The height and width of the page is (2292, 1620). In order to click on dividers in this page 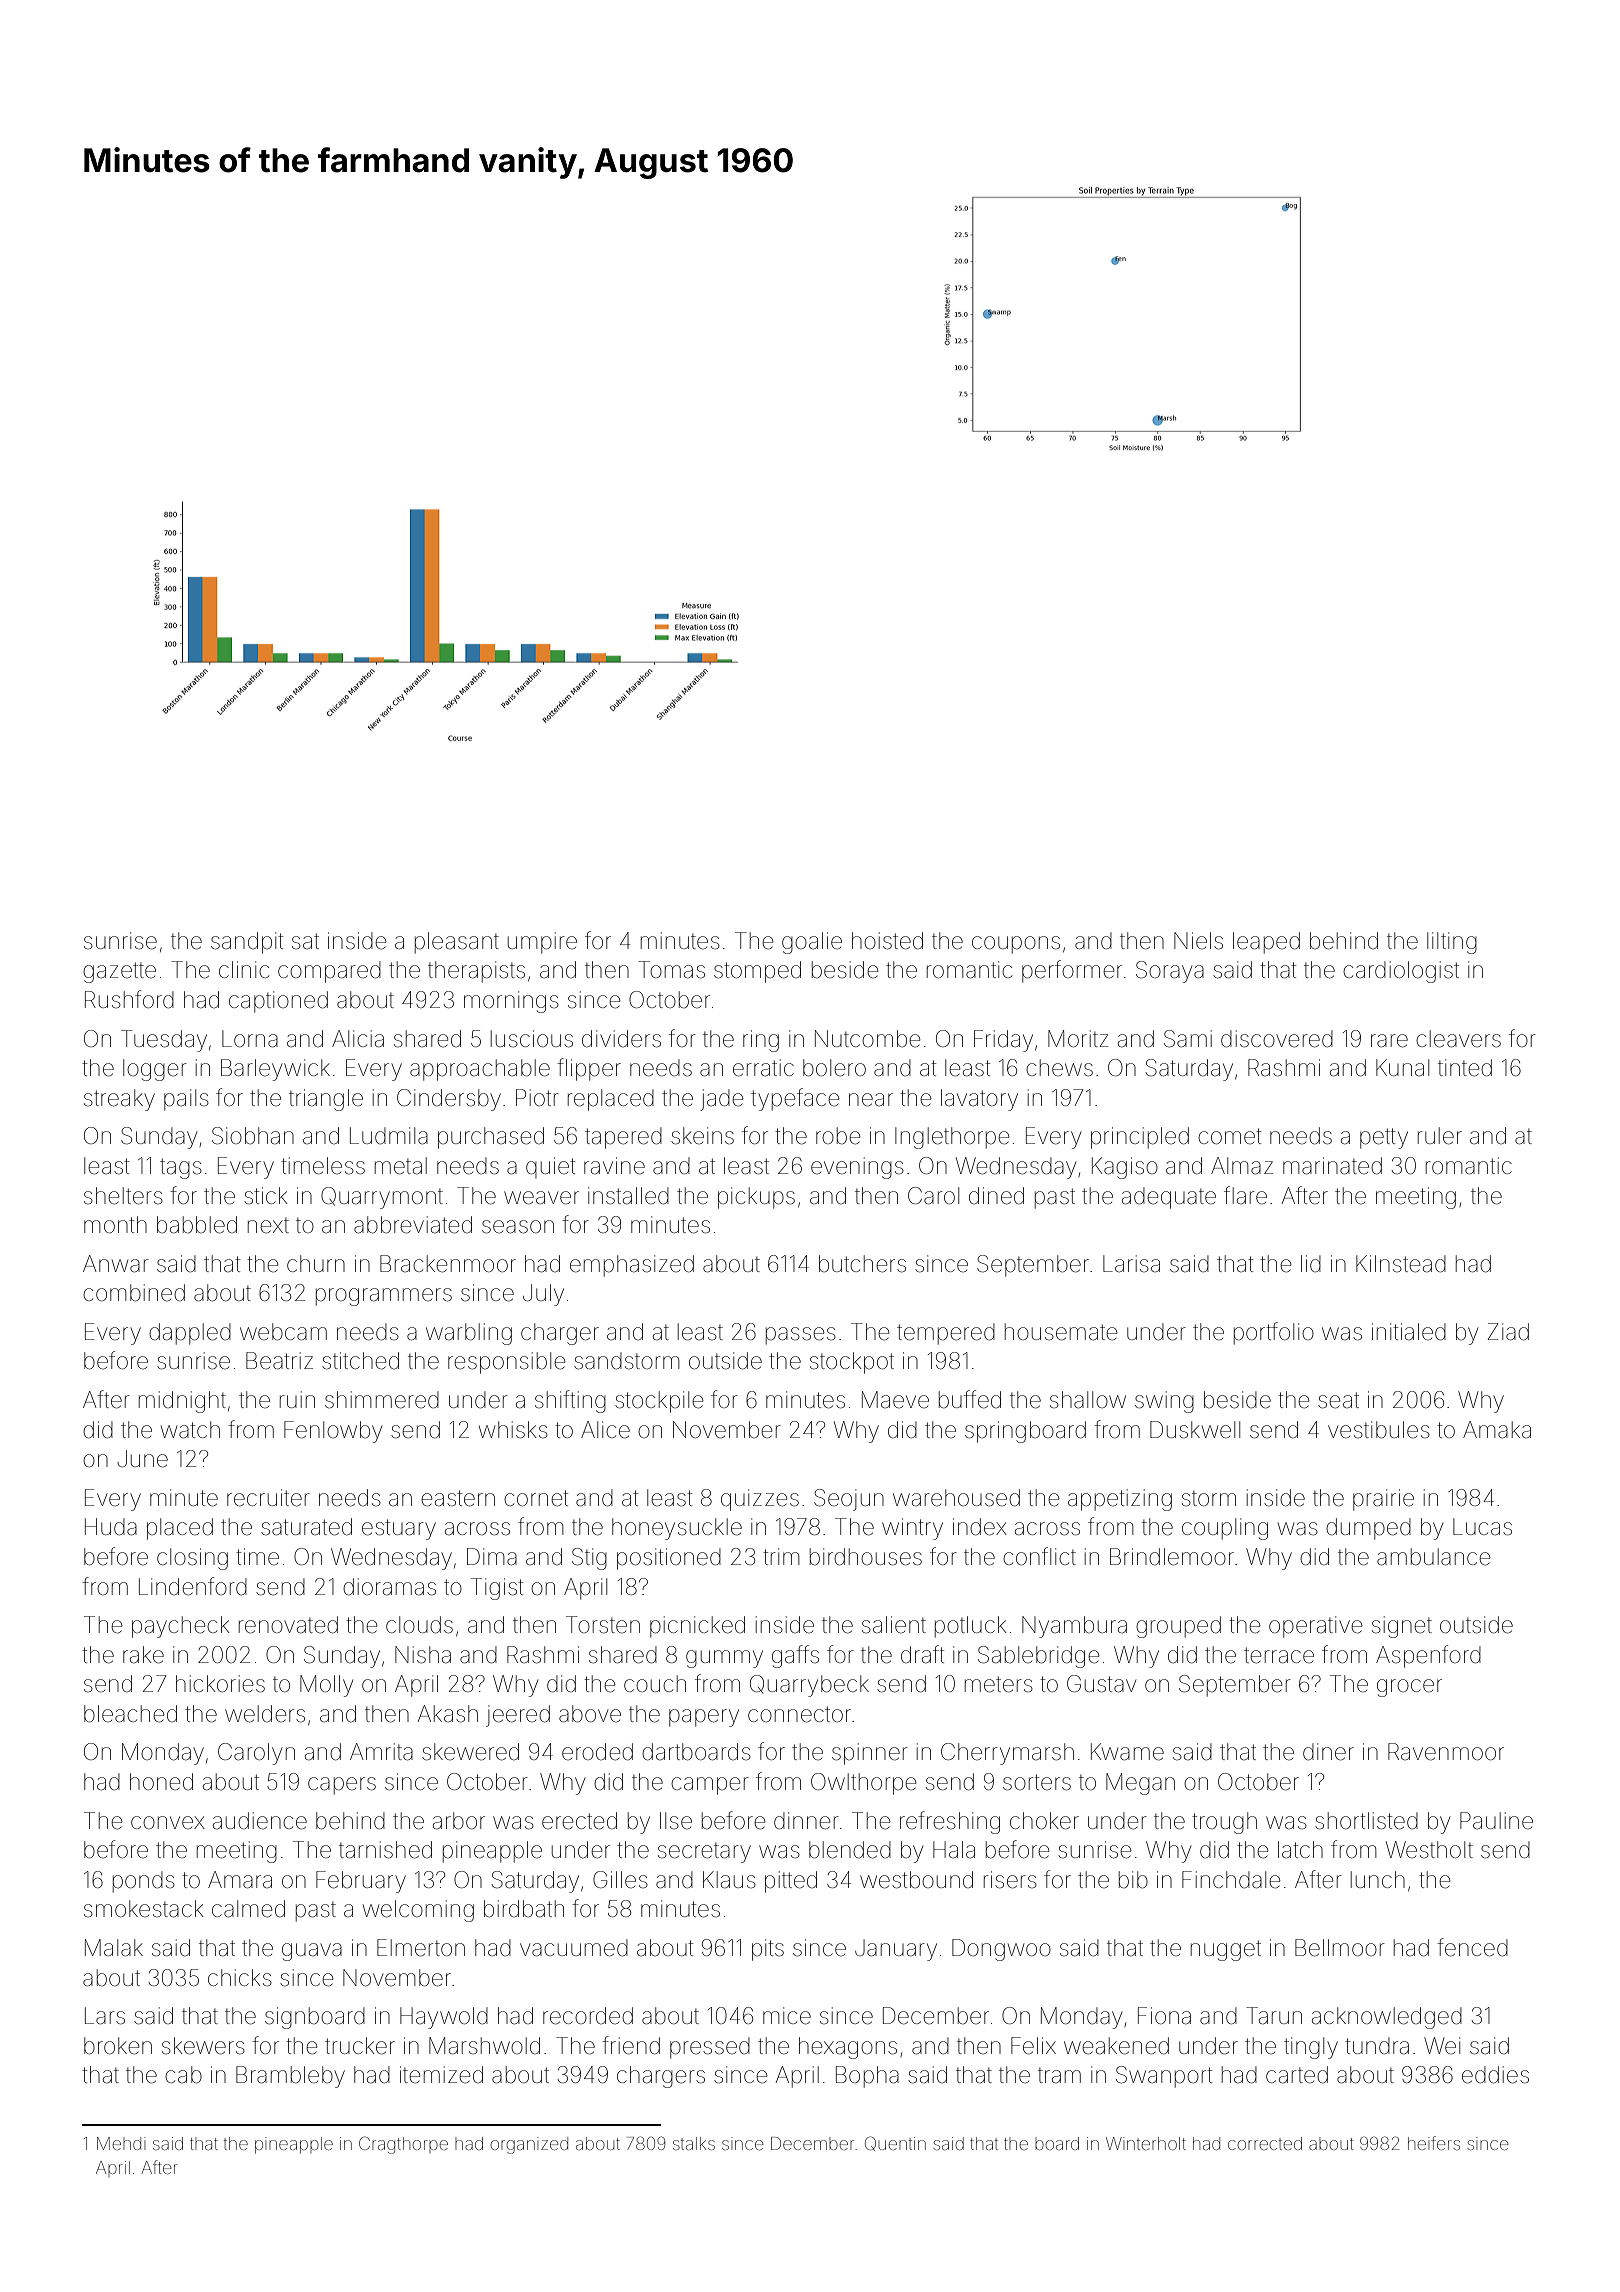, I will do `click(621, 1039)`.
